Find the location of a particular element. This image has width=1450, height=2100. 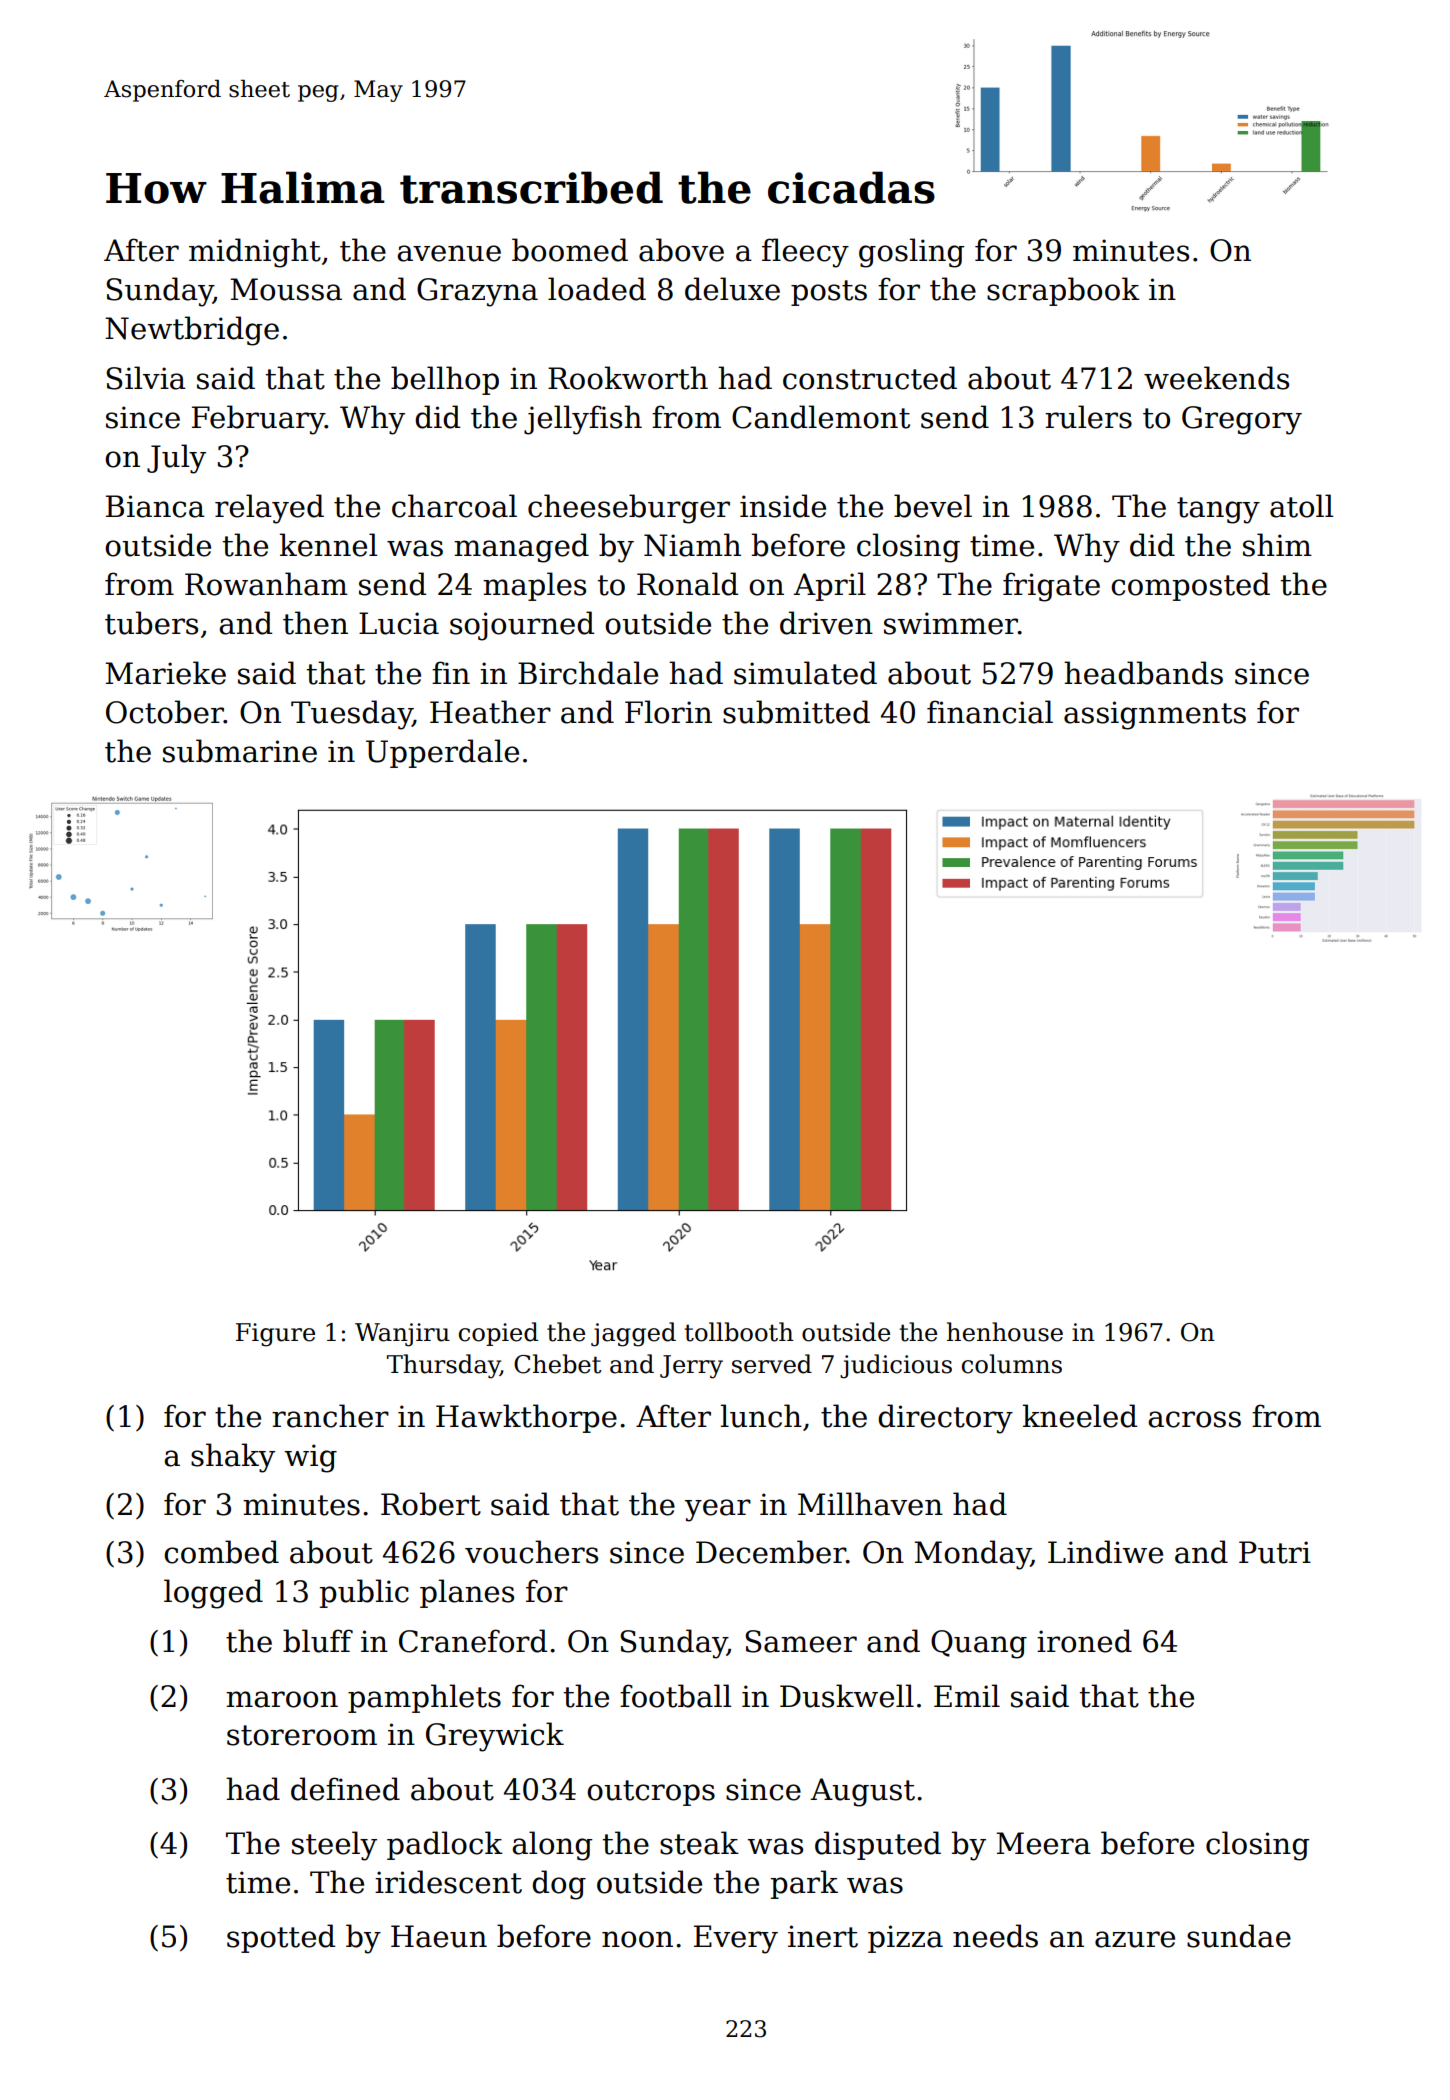

logged is located at coordinates (213, 1594).
